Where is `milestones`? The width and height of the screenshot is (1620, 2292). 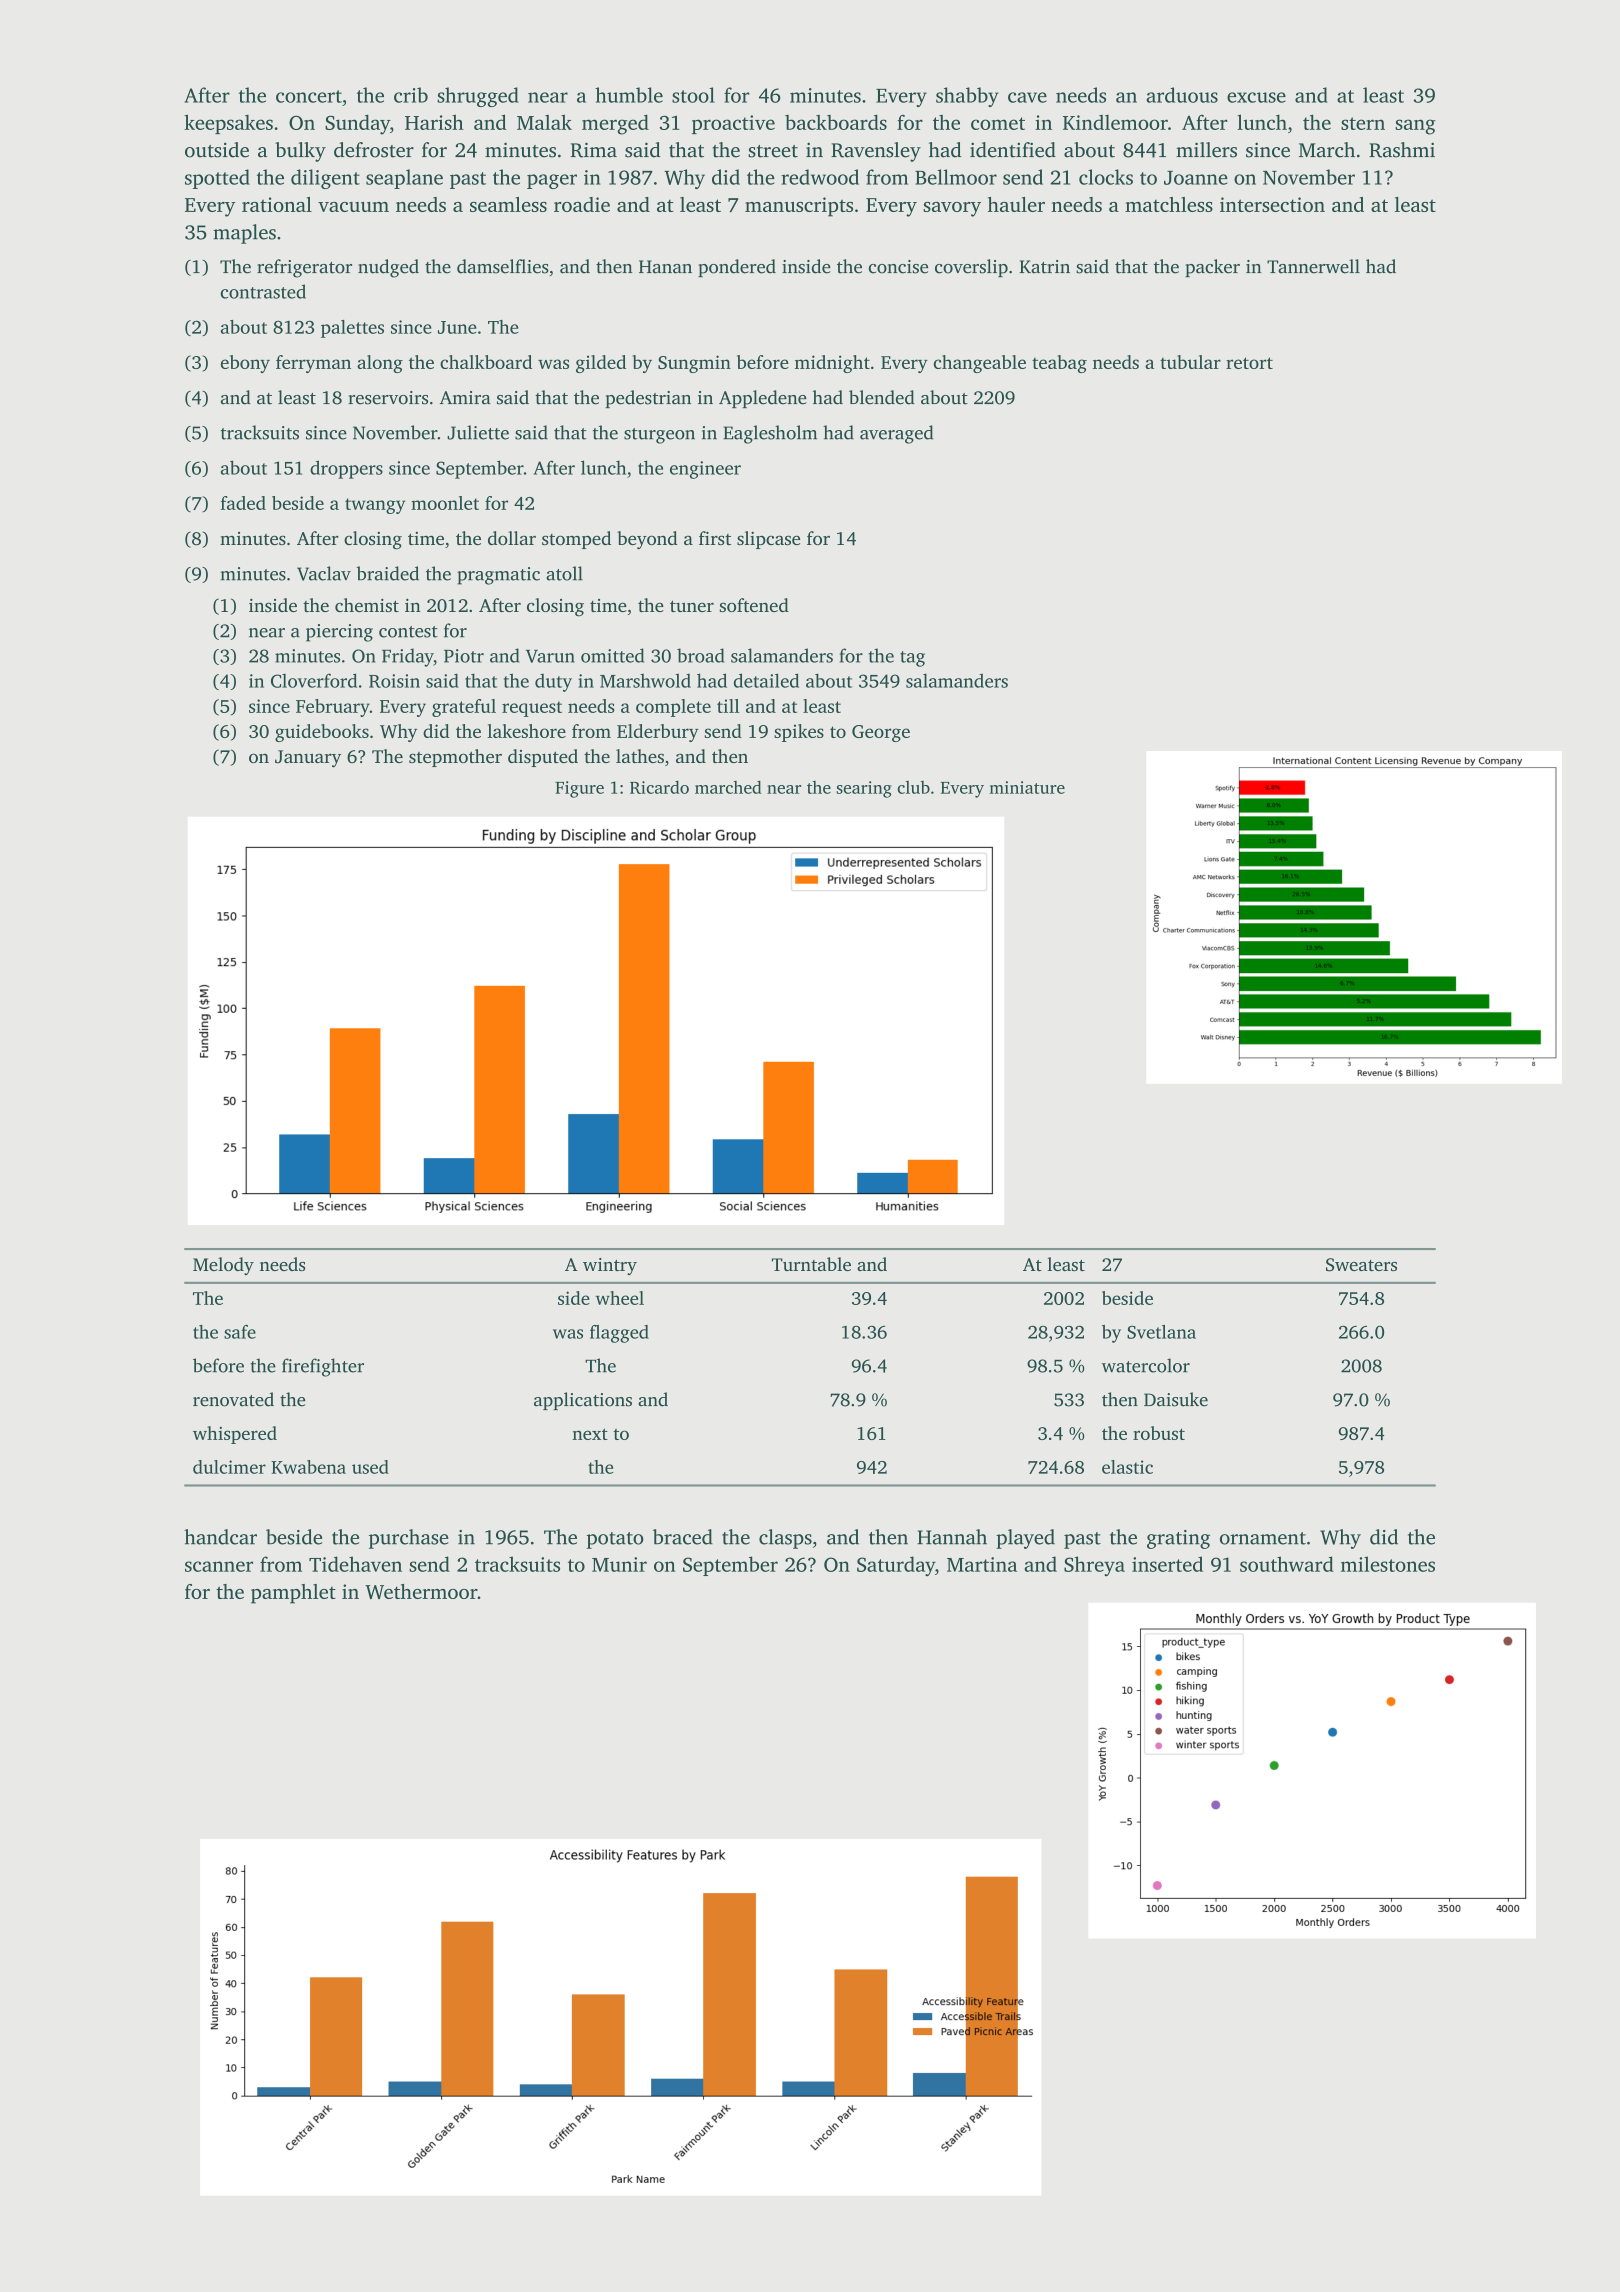
milestones is located at coordinates (1388, 1564).
